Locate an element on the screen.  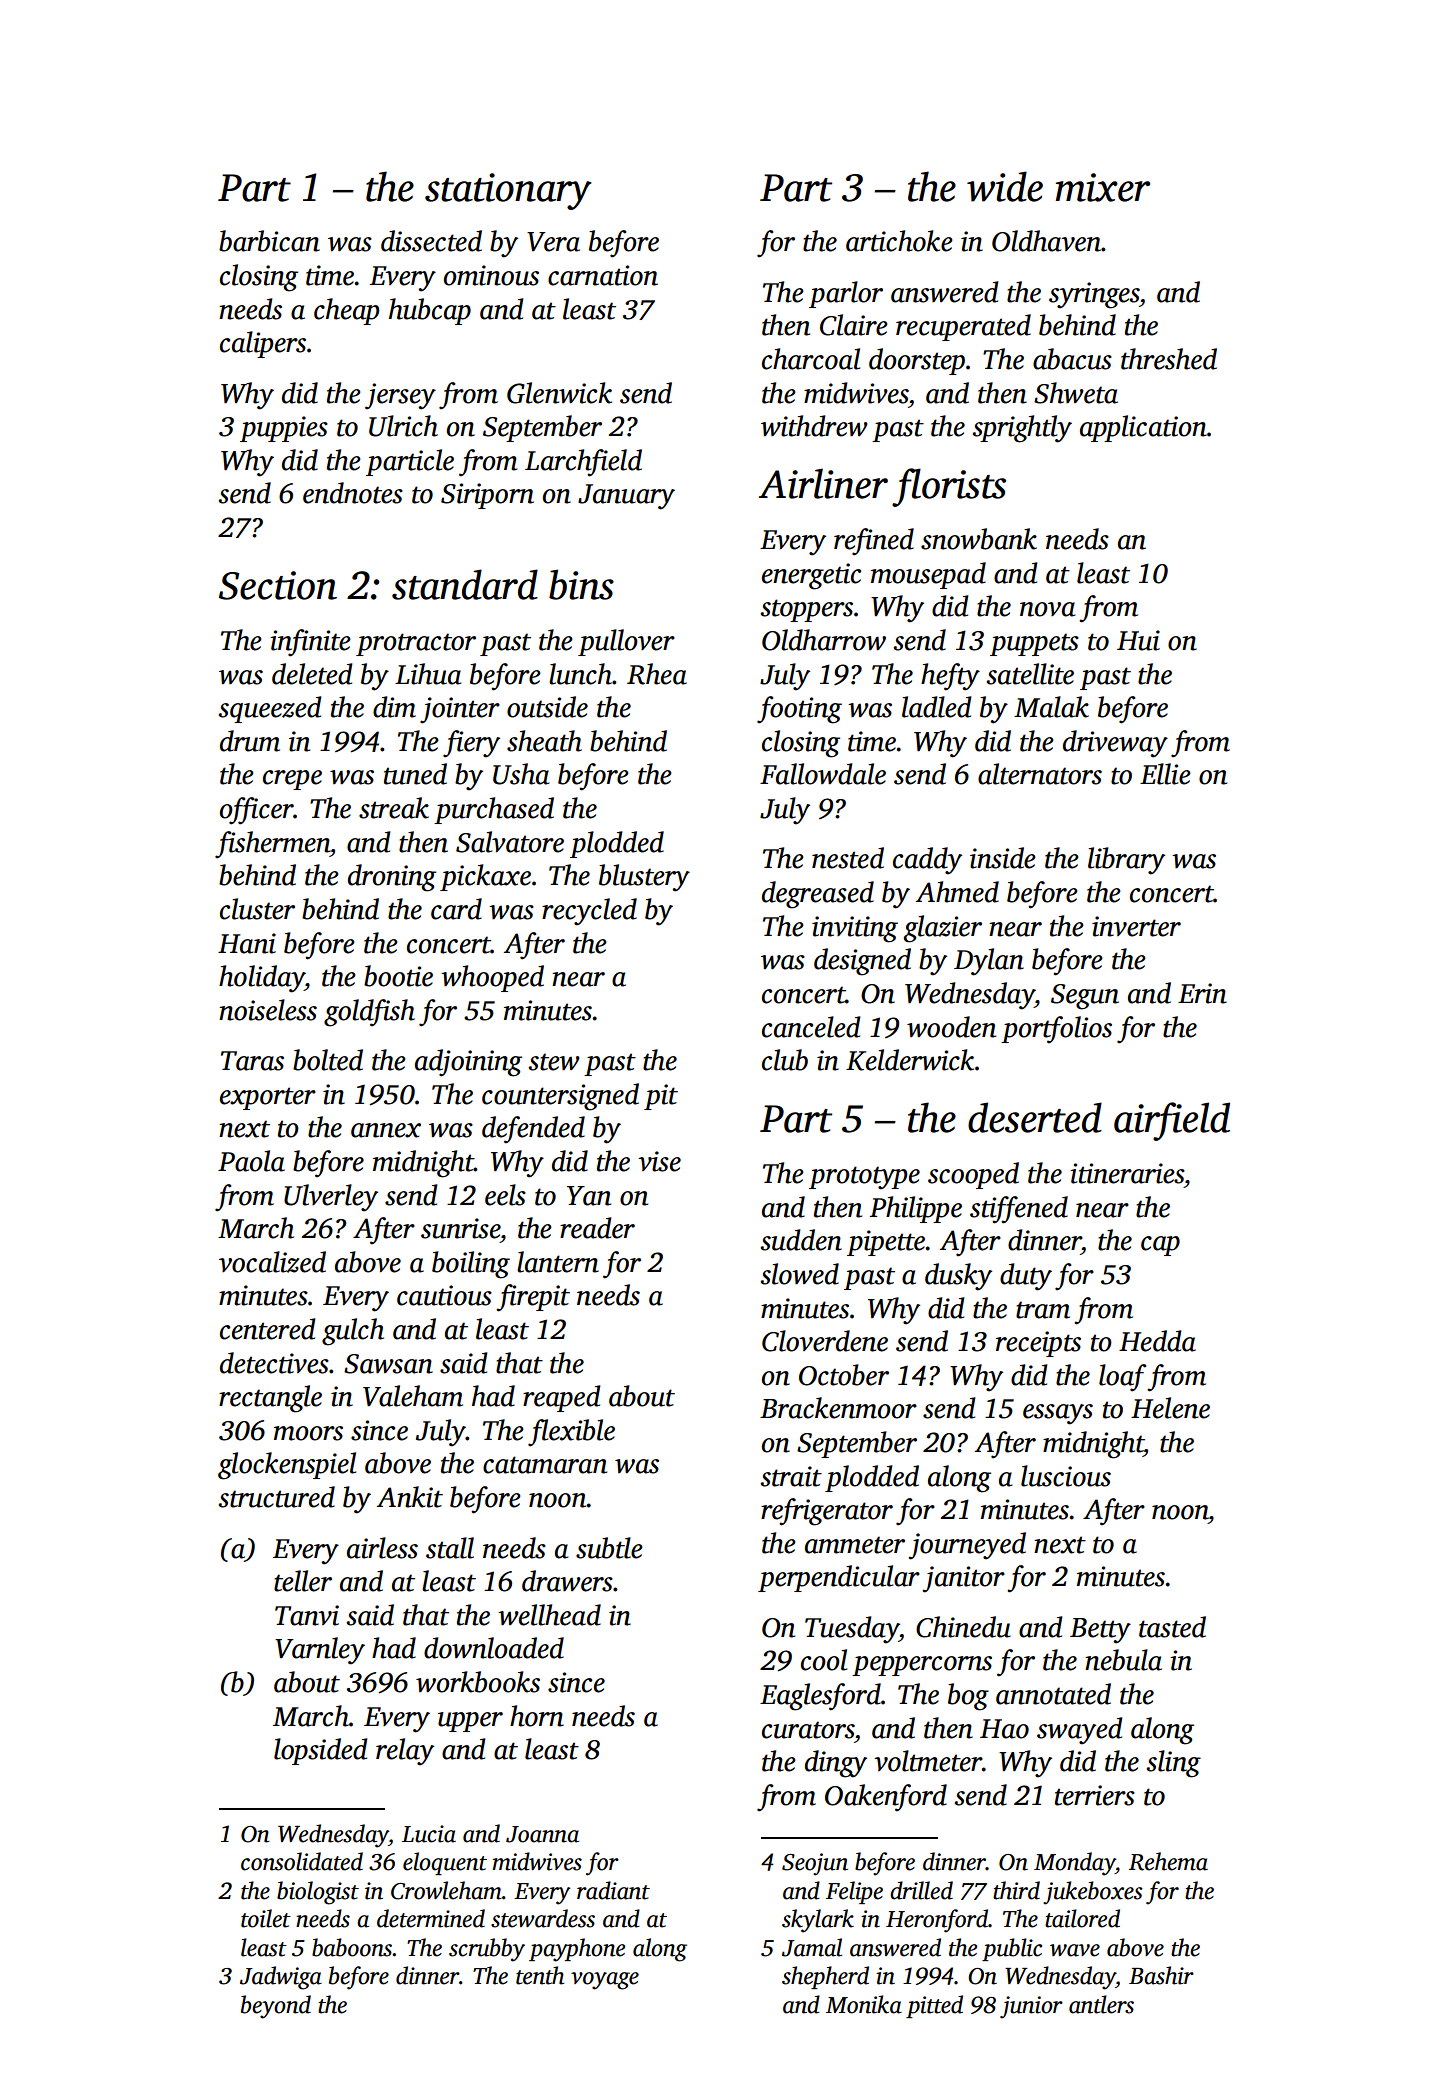
Valeham is located at coordinates (413, 1396).
